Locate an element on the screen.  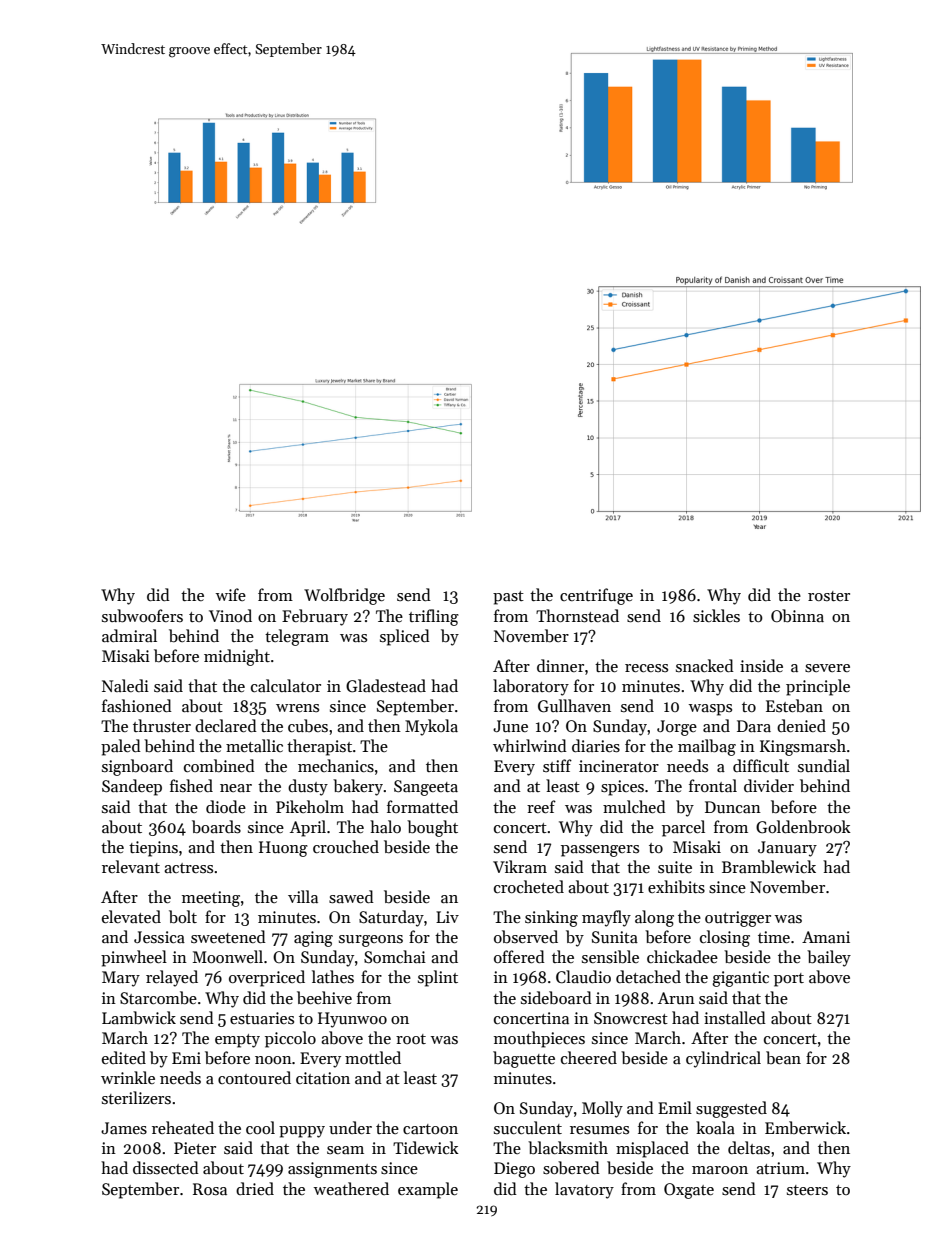
Jorge is located at coordinates (677, 728).
